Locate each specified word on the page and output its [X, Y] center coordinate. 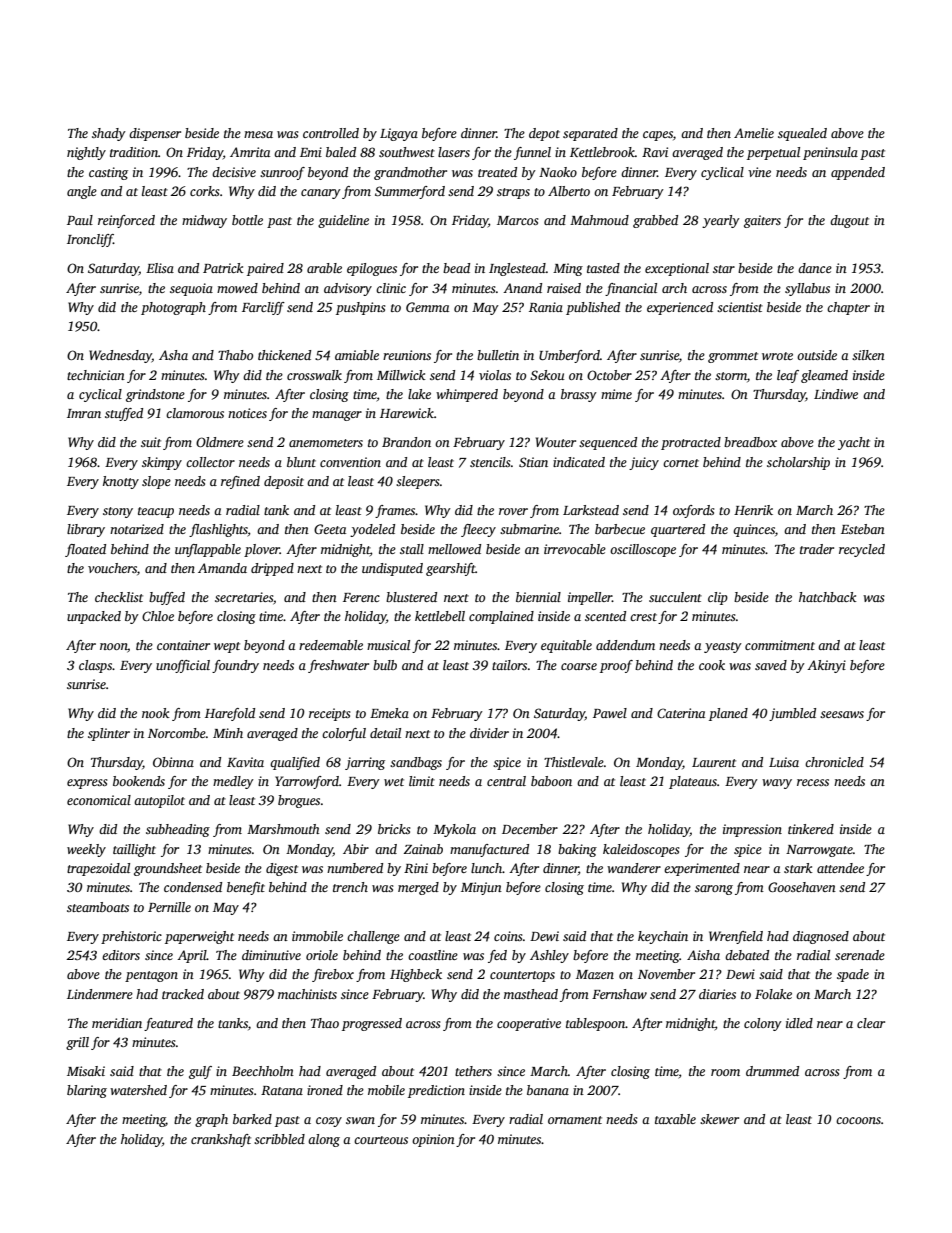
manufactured [489, 850]
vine [759, 172]
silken [868, 355]
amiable [357, 355]
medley [233, 782]
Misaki [86, 1071]
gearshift [451, 569]
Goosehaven [802, 887]
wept [227, 647]
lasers [454, 152]
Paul [80, 220]
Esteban [863, 529]
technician [96, 375]
